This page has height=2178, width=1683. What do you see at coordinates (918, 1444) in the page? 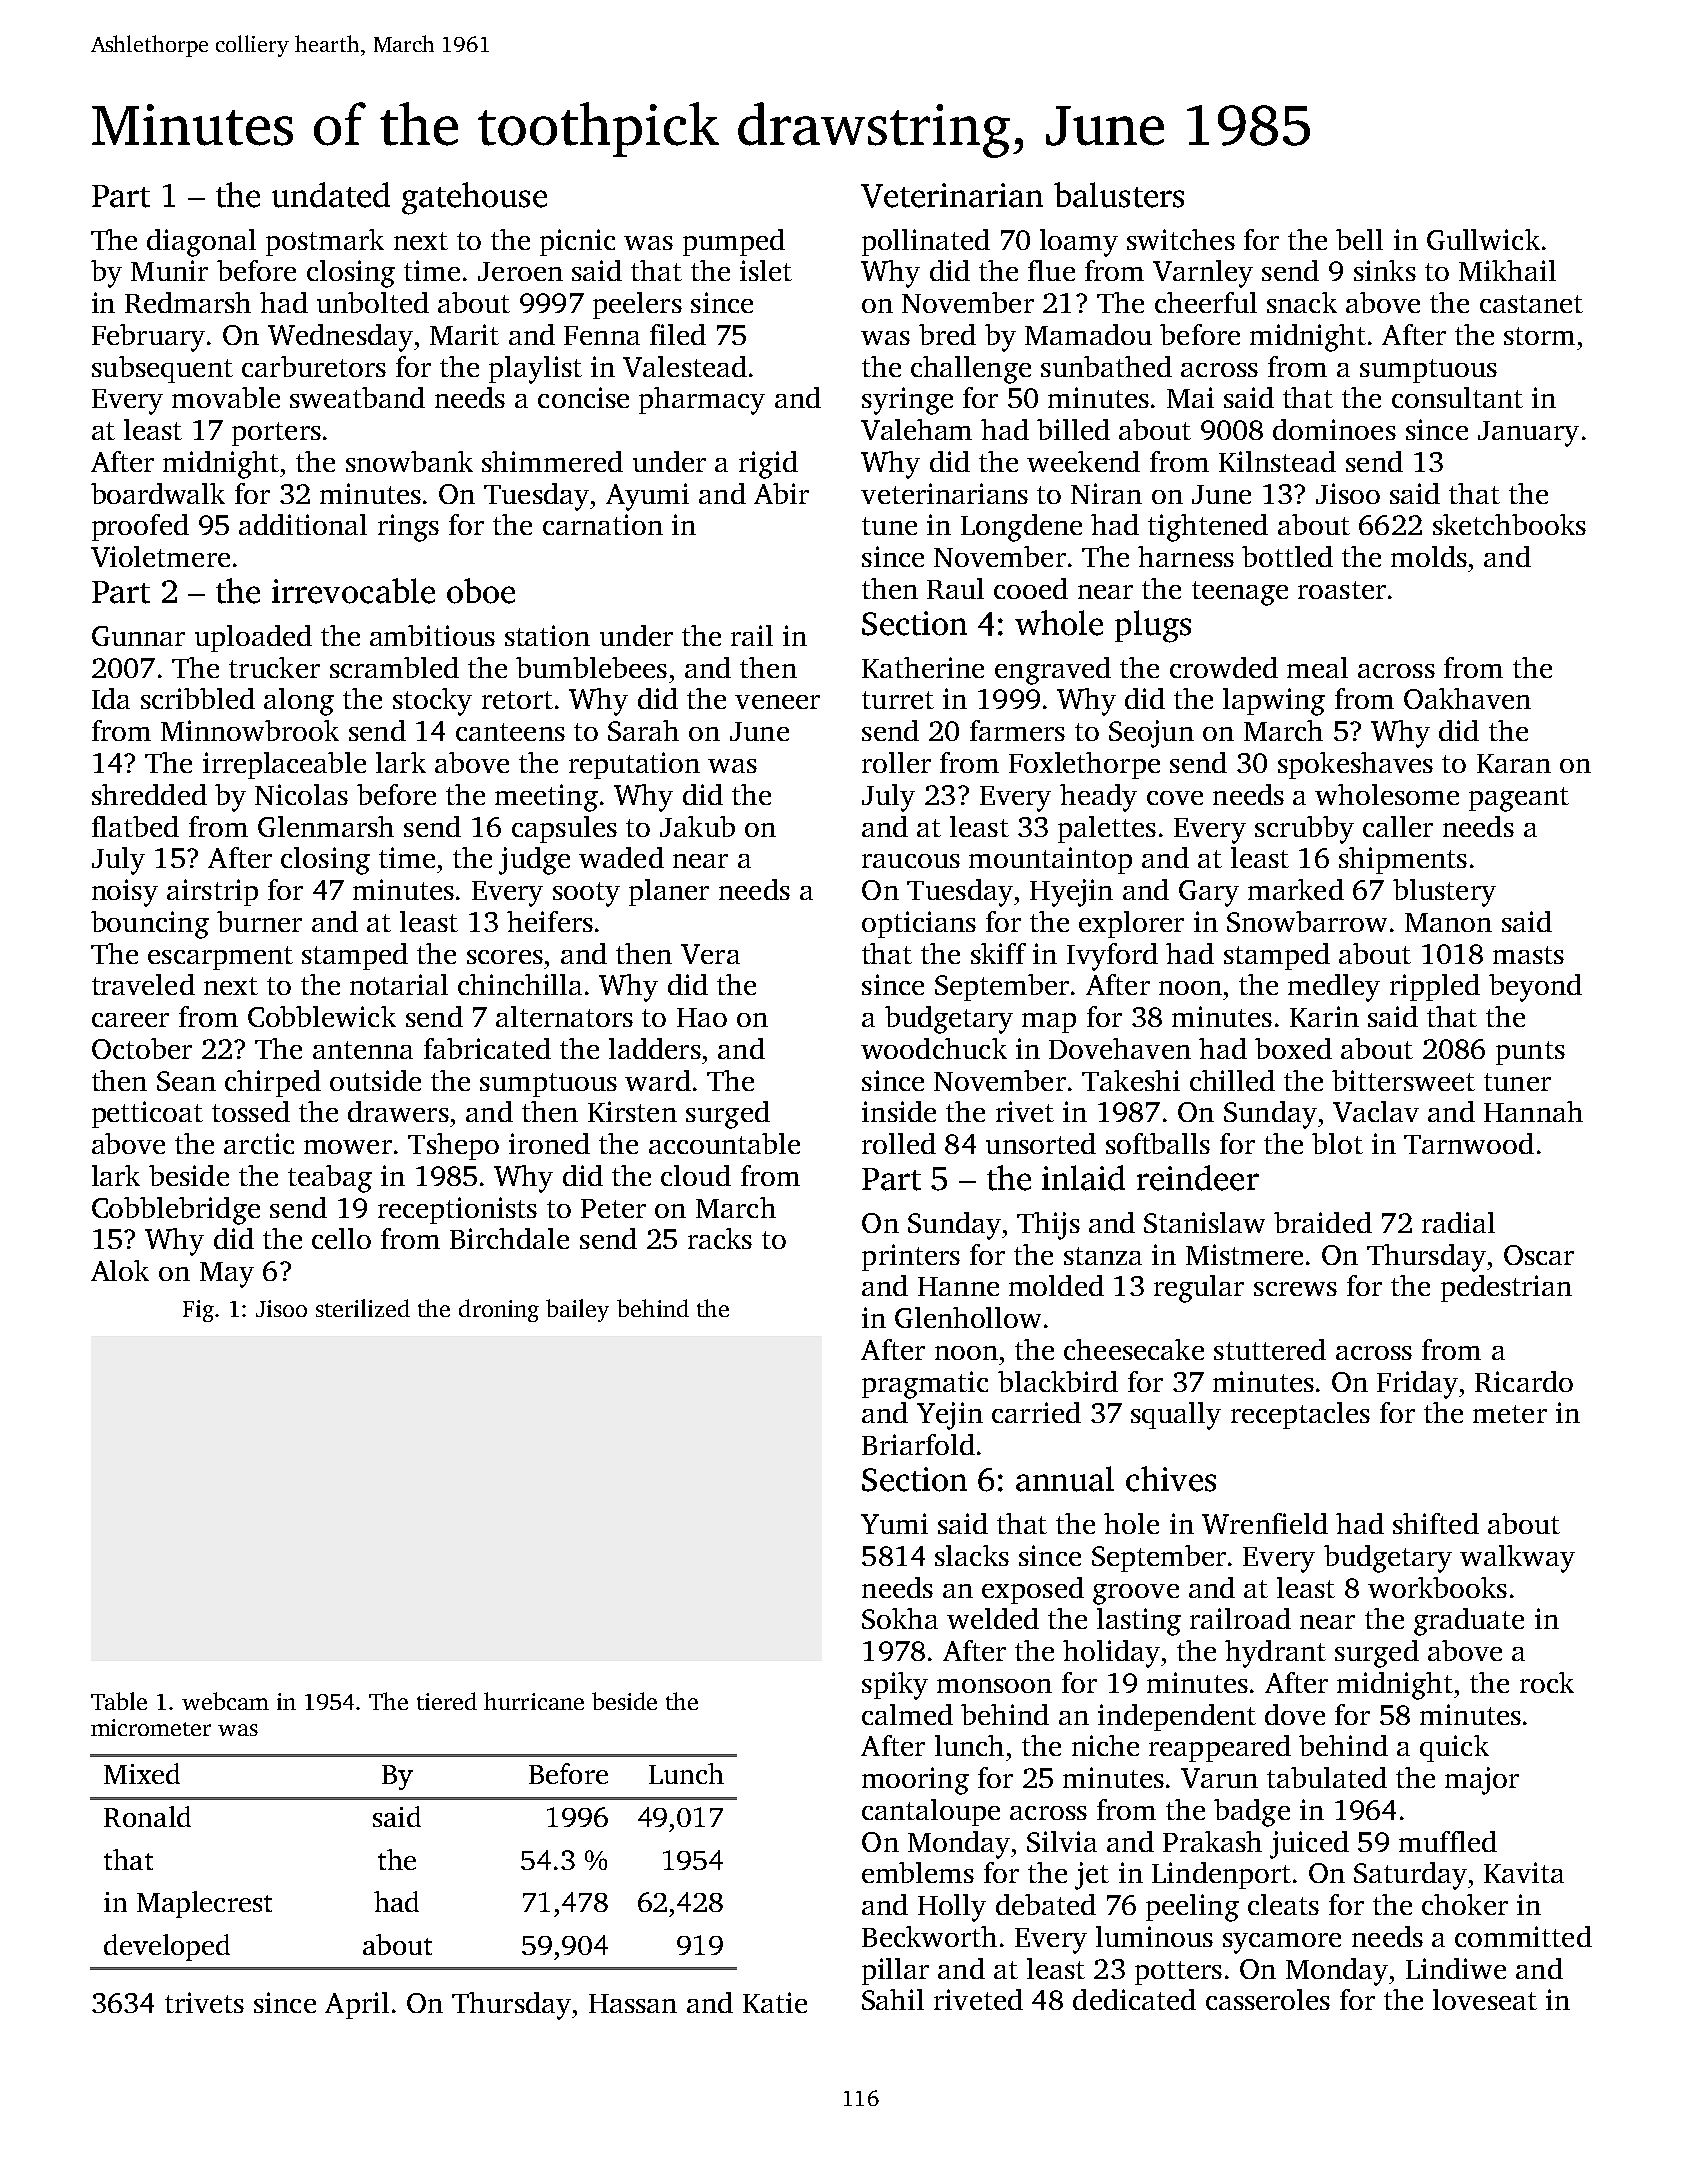
I see `Briarfold` at bounding box center [918, 1444].
